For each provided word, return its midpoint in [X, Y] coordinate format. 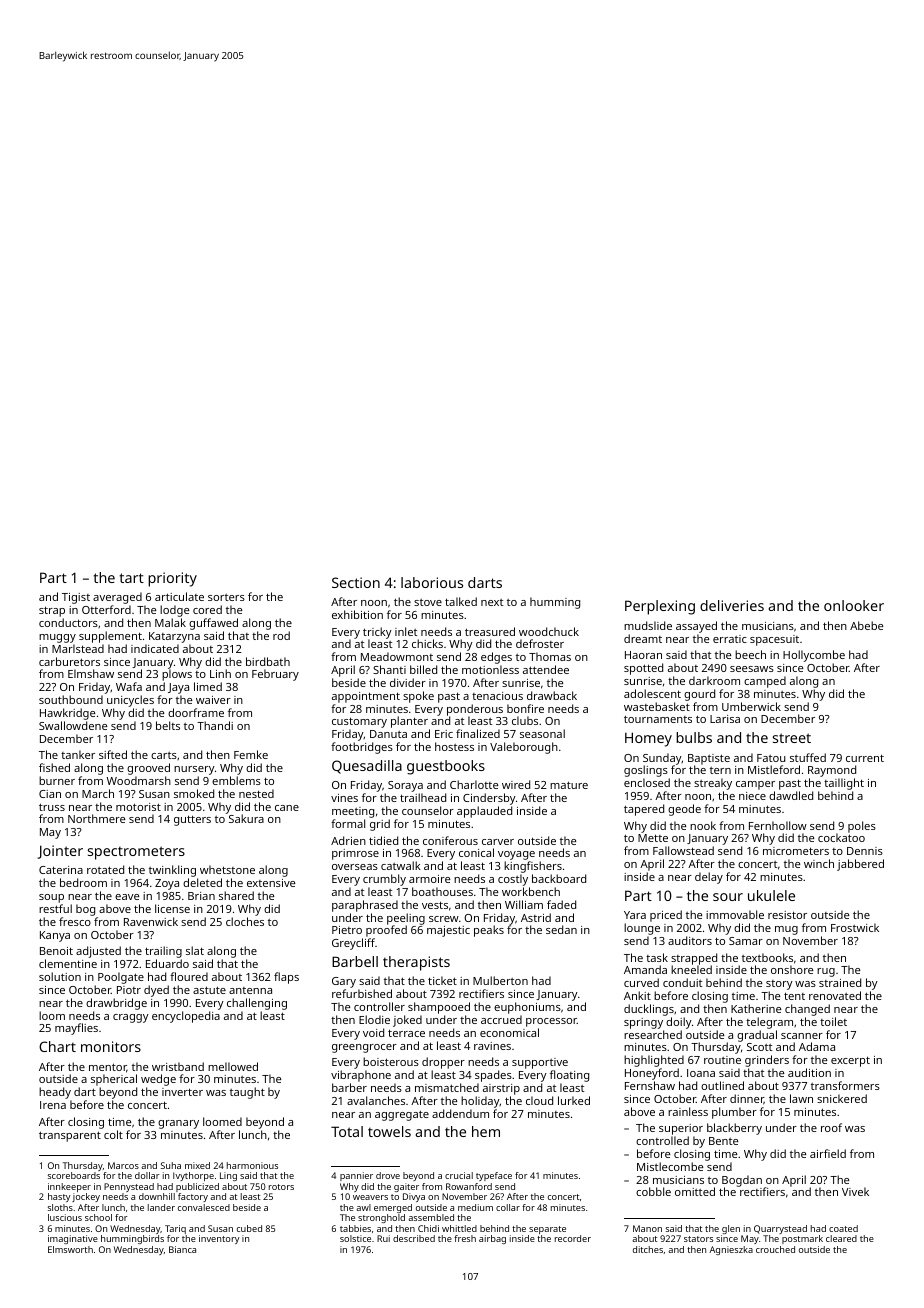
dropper [443, 1063]
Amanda [645, 969]
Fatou [771, 758]
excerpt [850, 1061]
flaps [286, 978]
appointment [366, 697]
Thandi [215, 725]
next [492, 602]
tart [131, 578]
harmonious [252, 1165]
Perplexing [660, 607]
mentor [108, 1068]
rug [826, 972]
